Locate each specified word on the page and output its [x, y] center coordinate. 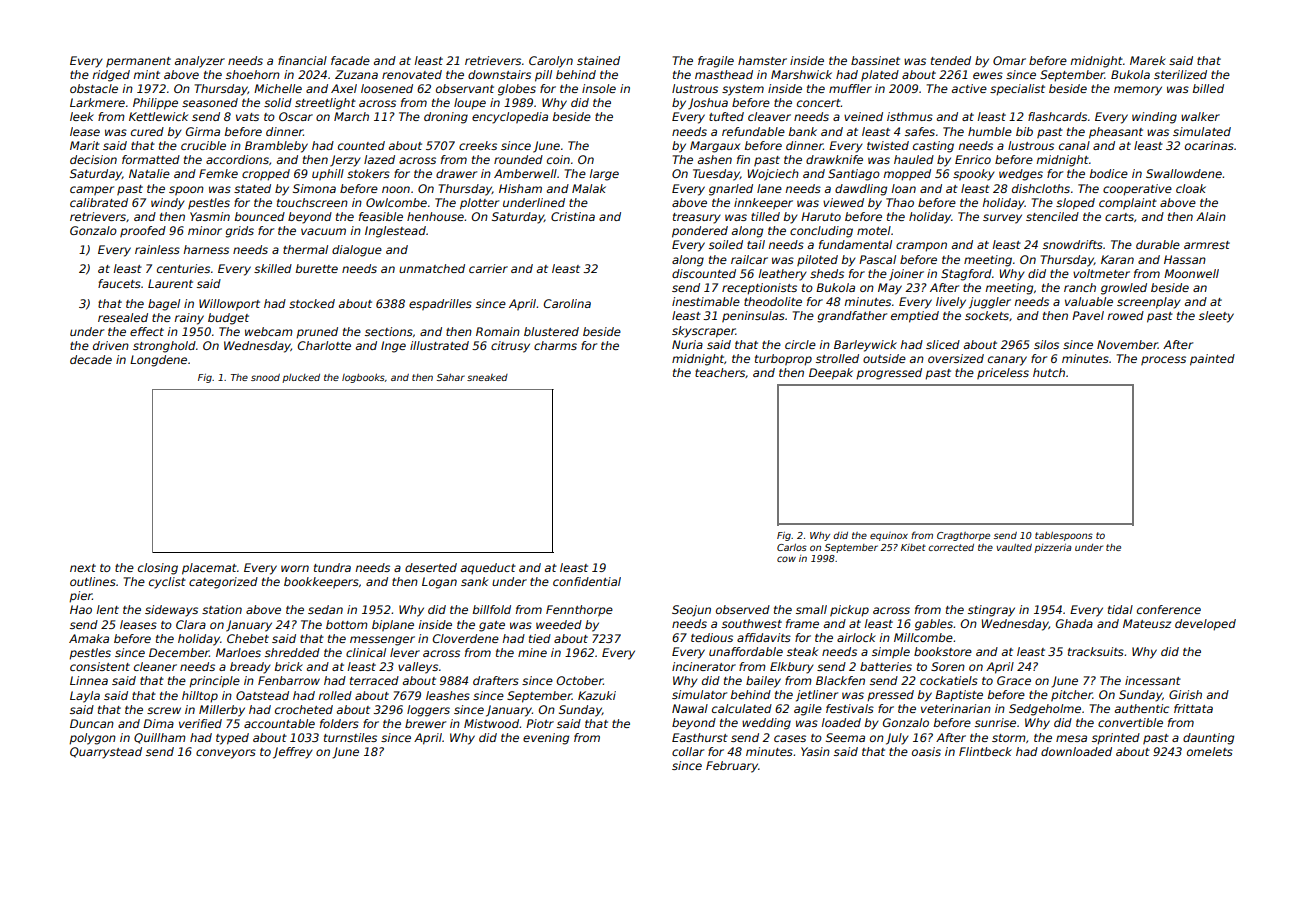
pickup [849, 611]
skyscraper [704, 332]
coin [558, 159]
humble [990, 131]
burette [317, 268]
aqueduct [488, 568]
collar [688, 751]
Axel [344, 88]
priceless [1003, 374]
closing [158, 569]
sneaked [487, 377]
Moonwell [1191, 273]
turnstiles [350, 737]
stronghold [164, 347]
